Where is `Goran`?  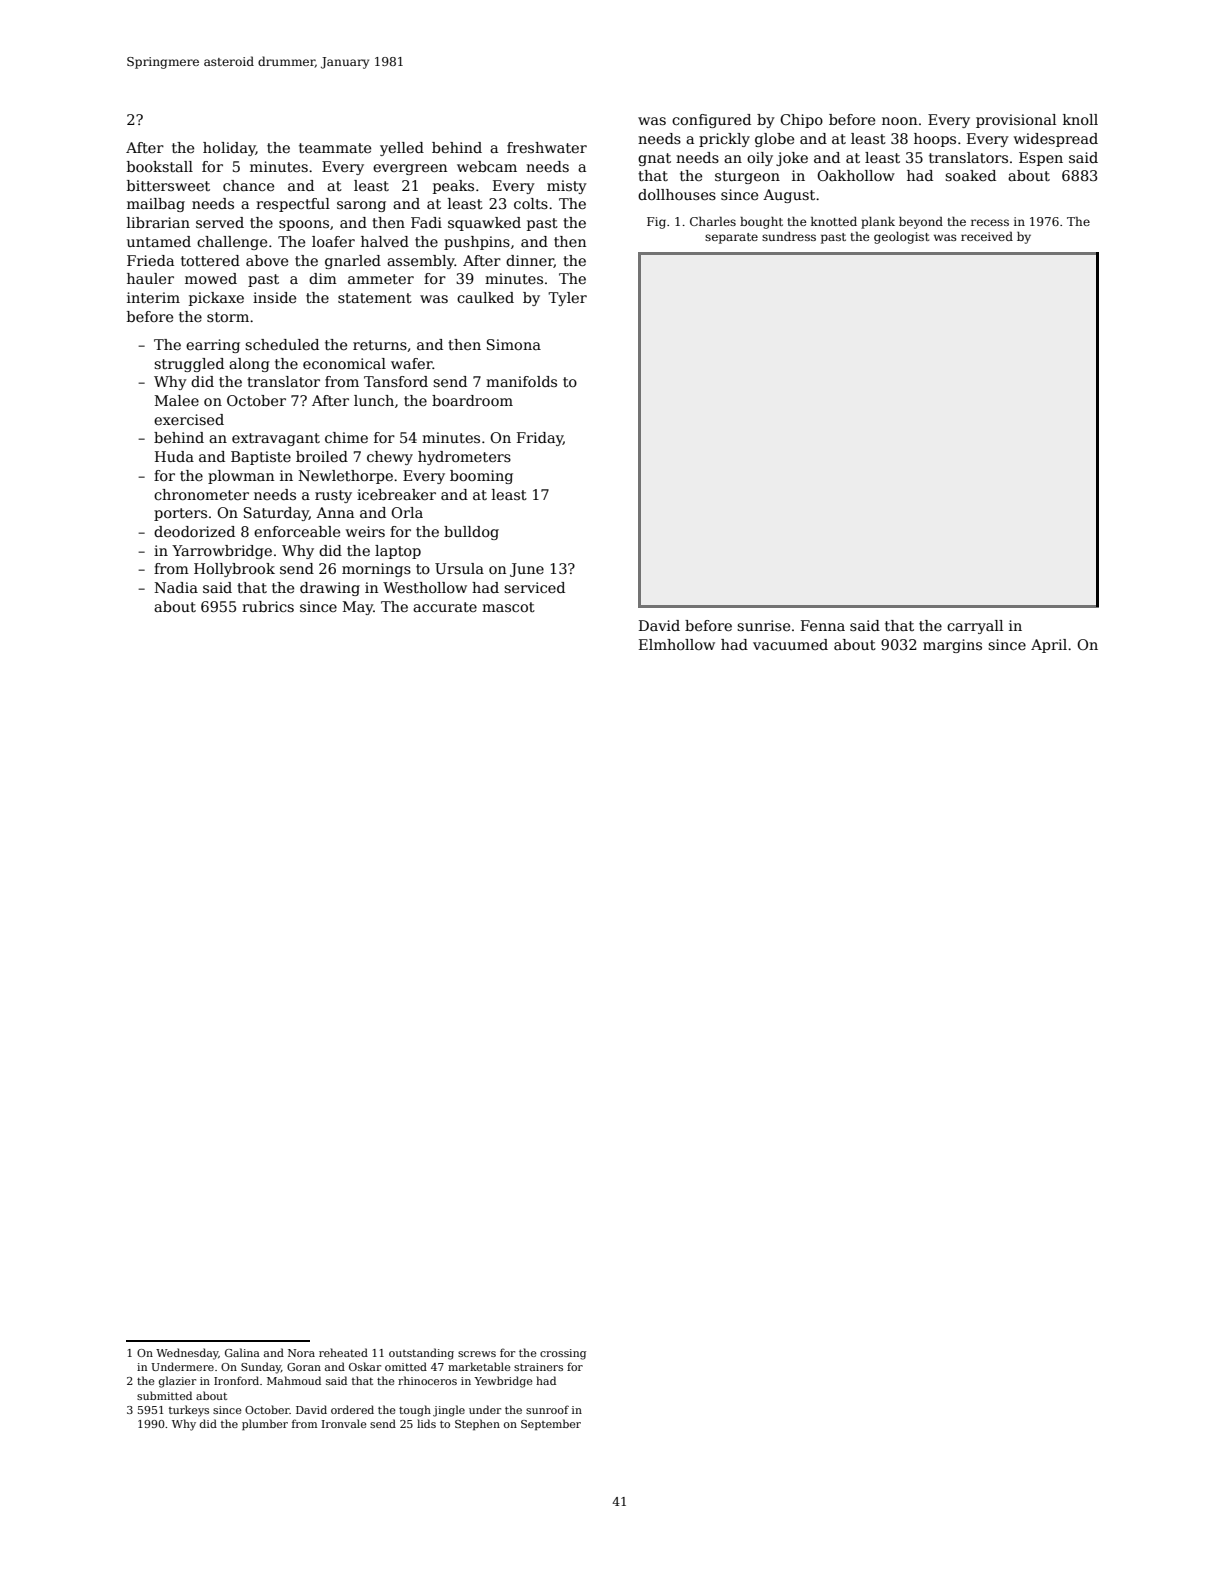 Goran is located at coordinates (304, 1367).
